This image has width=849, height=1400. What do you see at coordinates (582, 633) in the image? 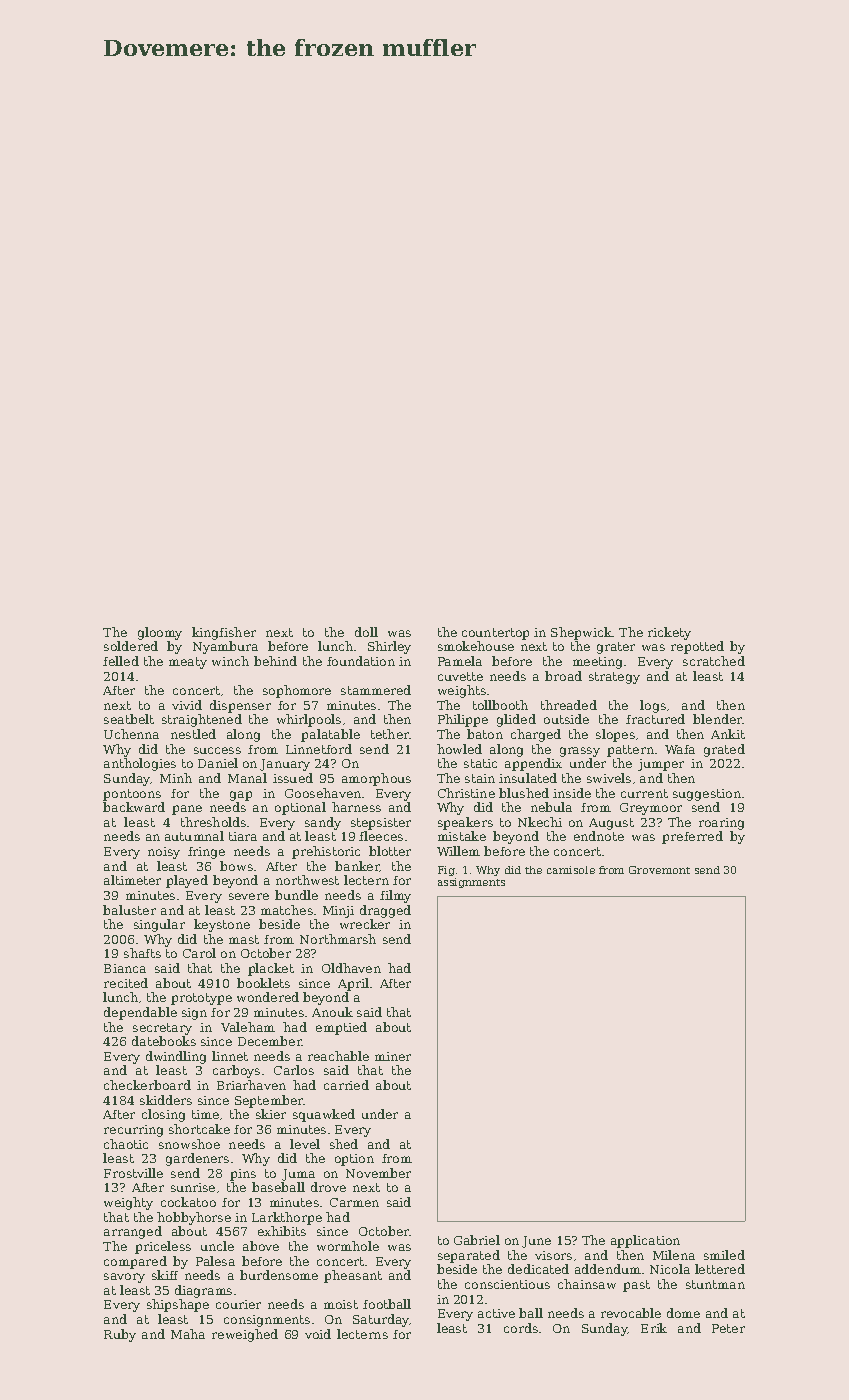
I see `Shepwick` at bounding box center [582, 633].
